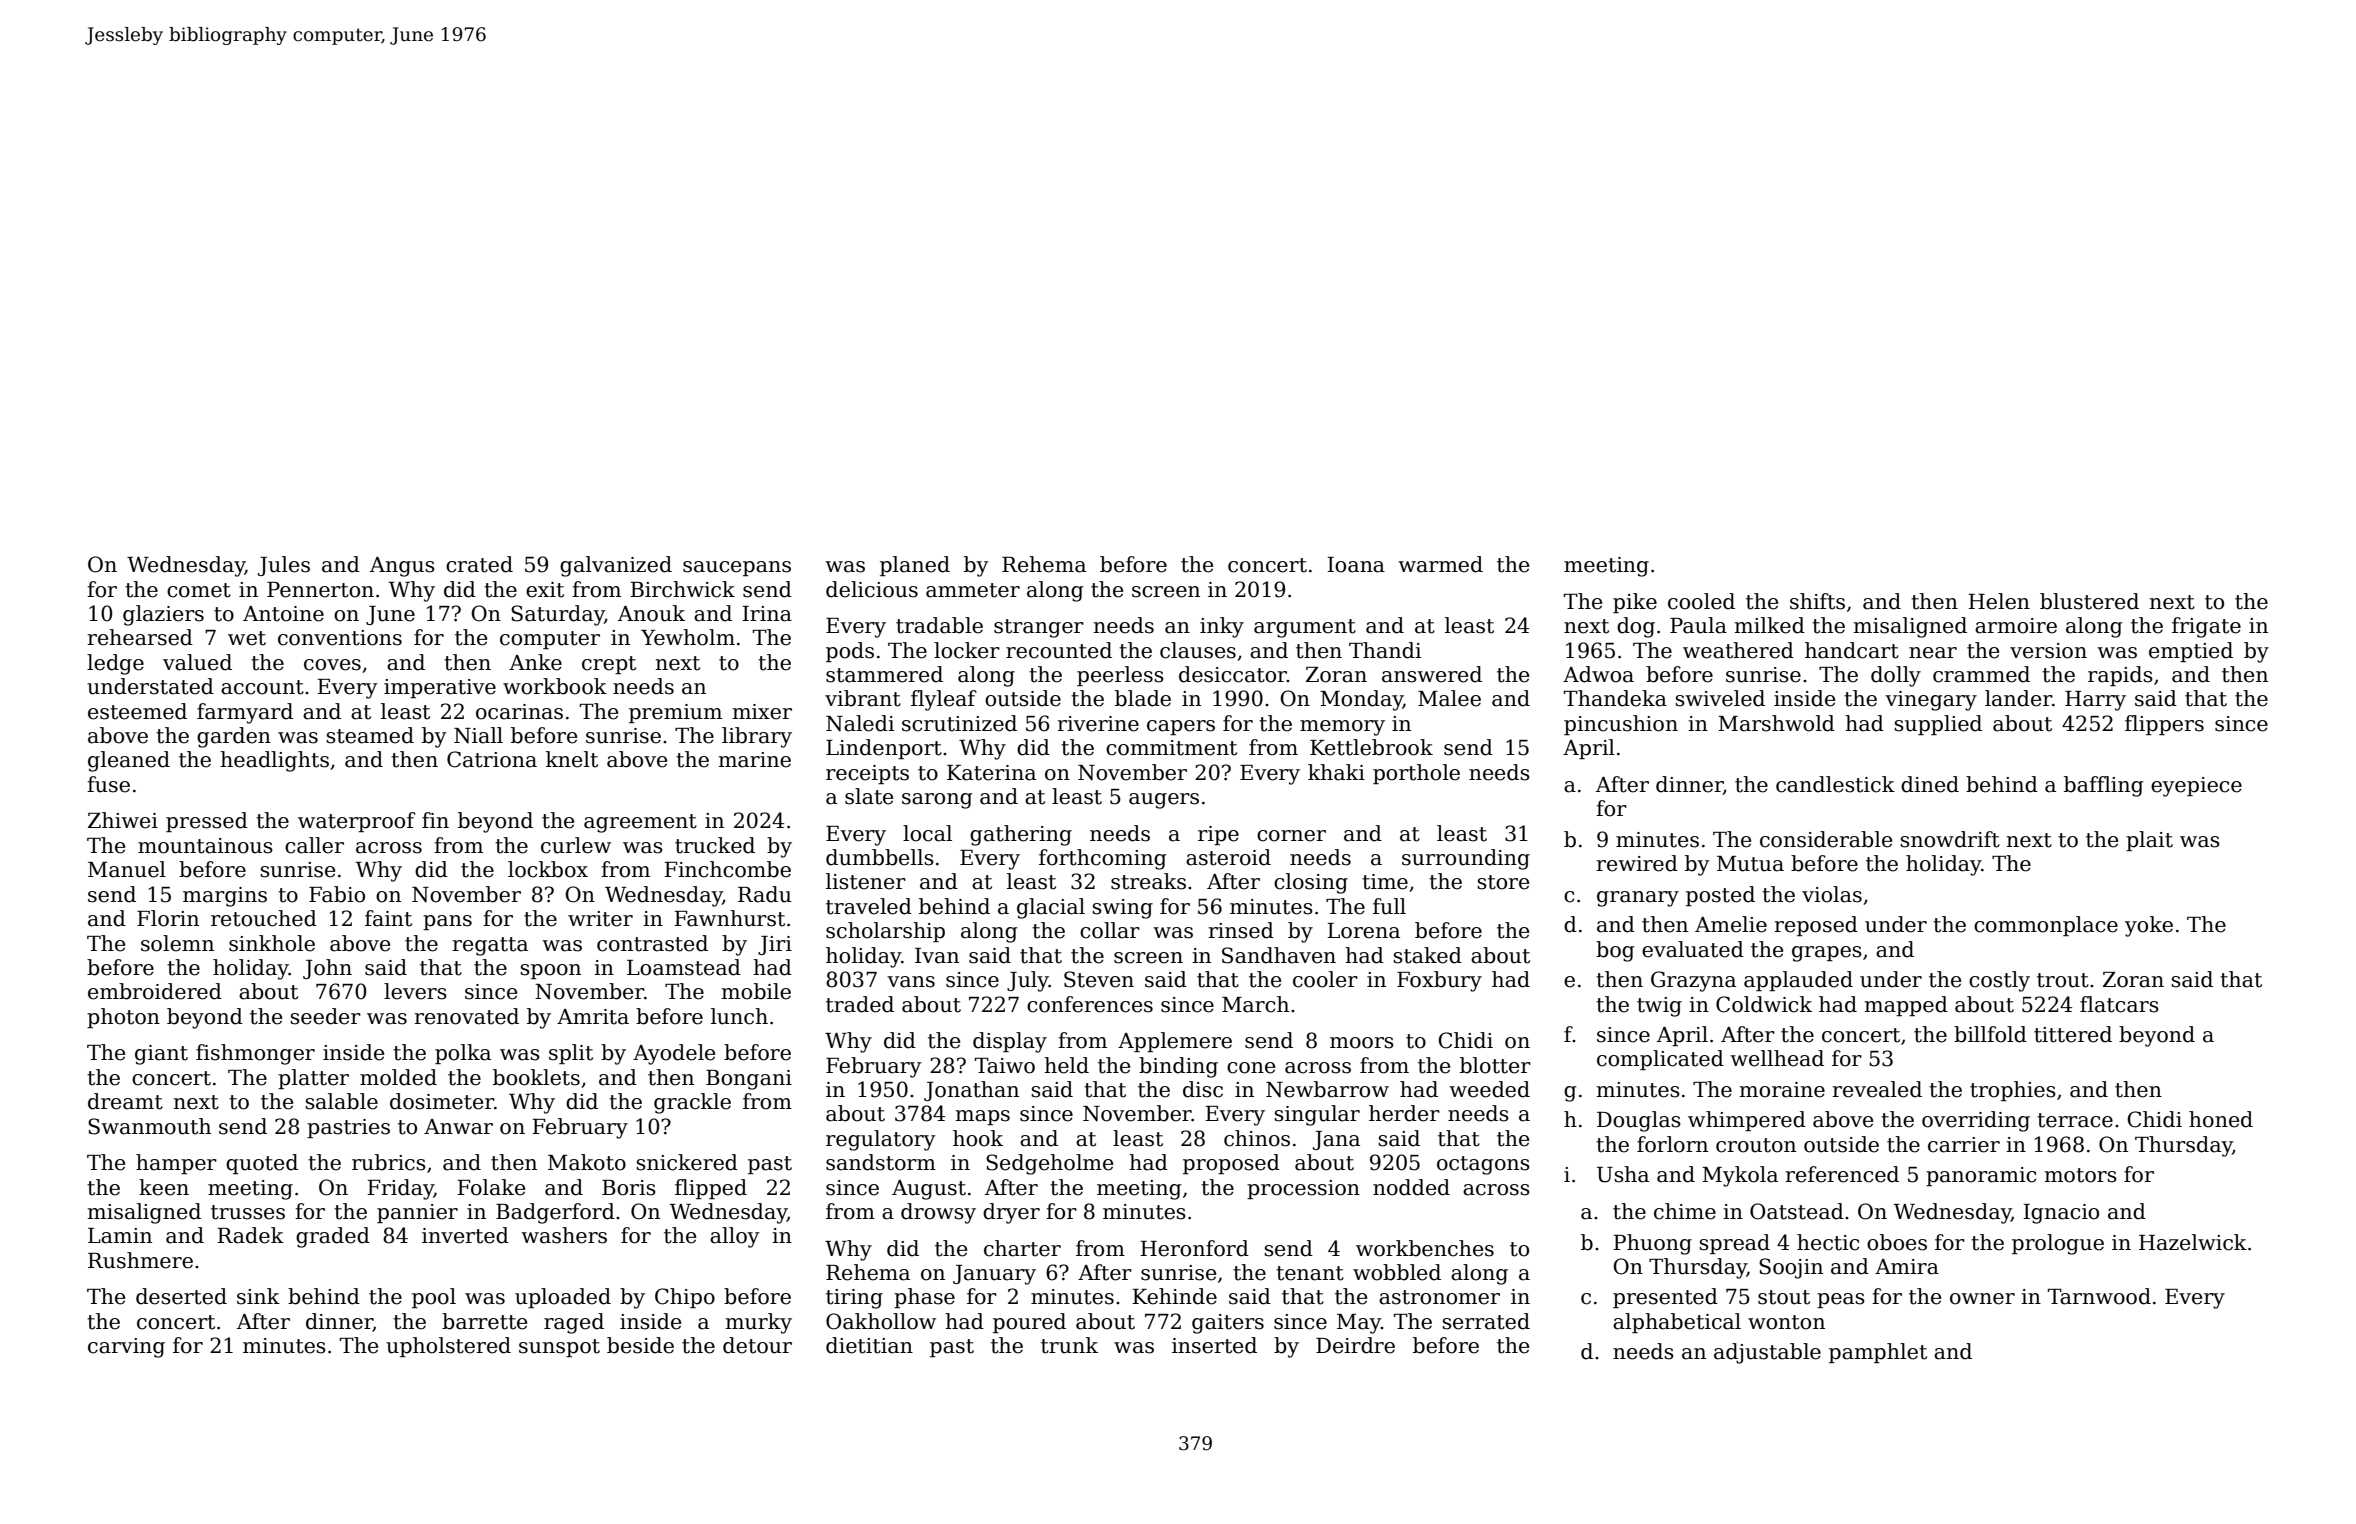  Describe the element at coordinates (448, 1347) in the page. I see `upholstered` at that location.
